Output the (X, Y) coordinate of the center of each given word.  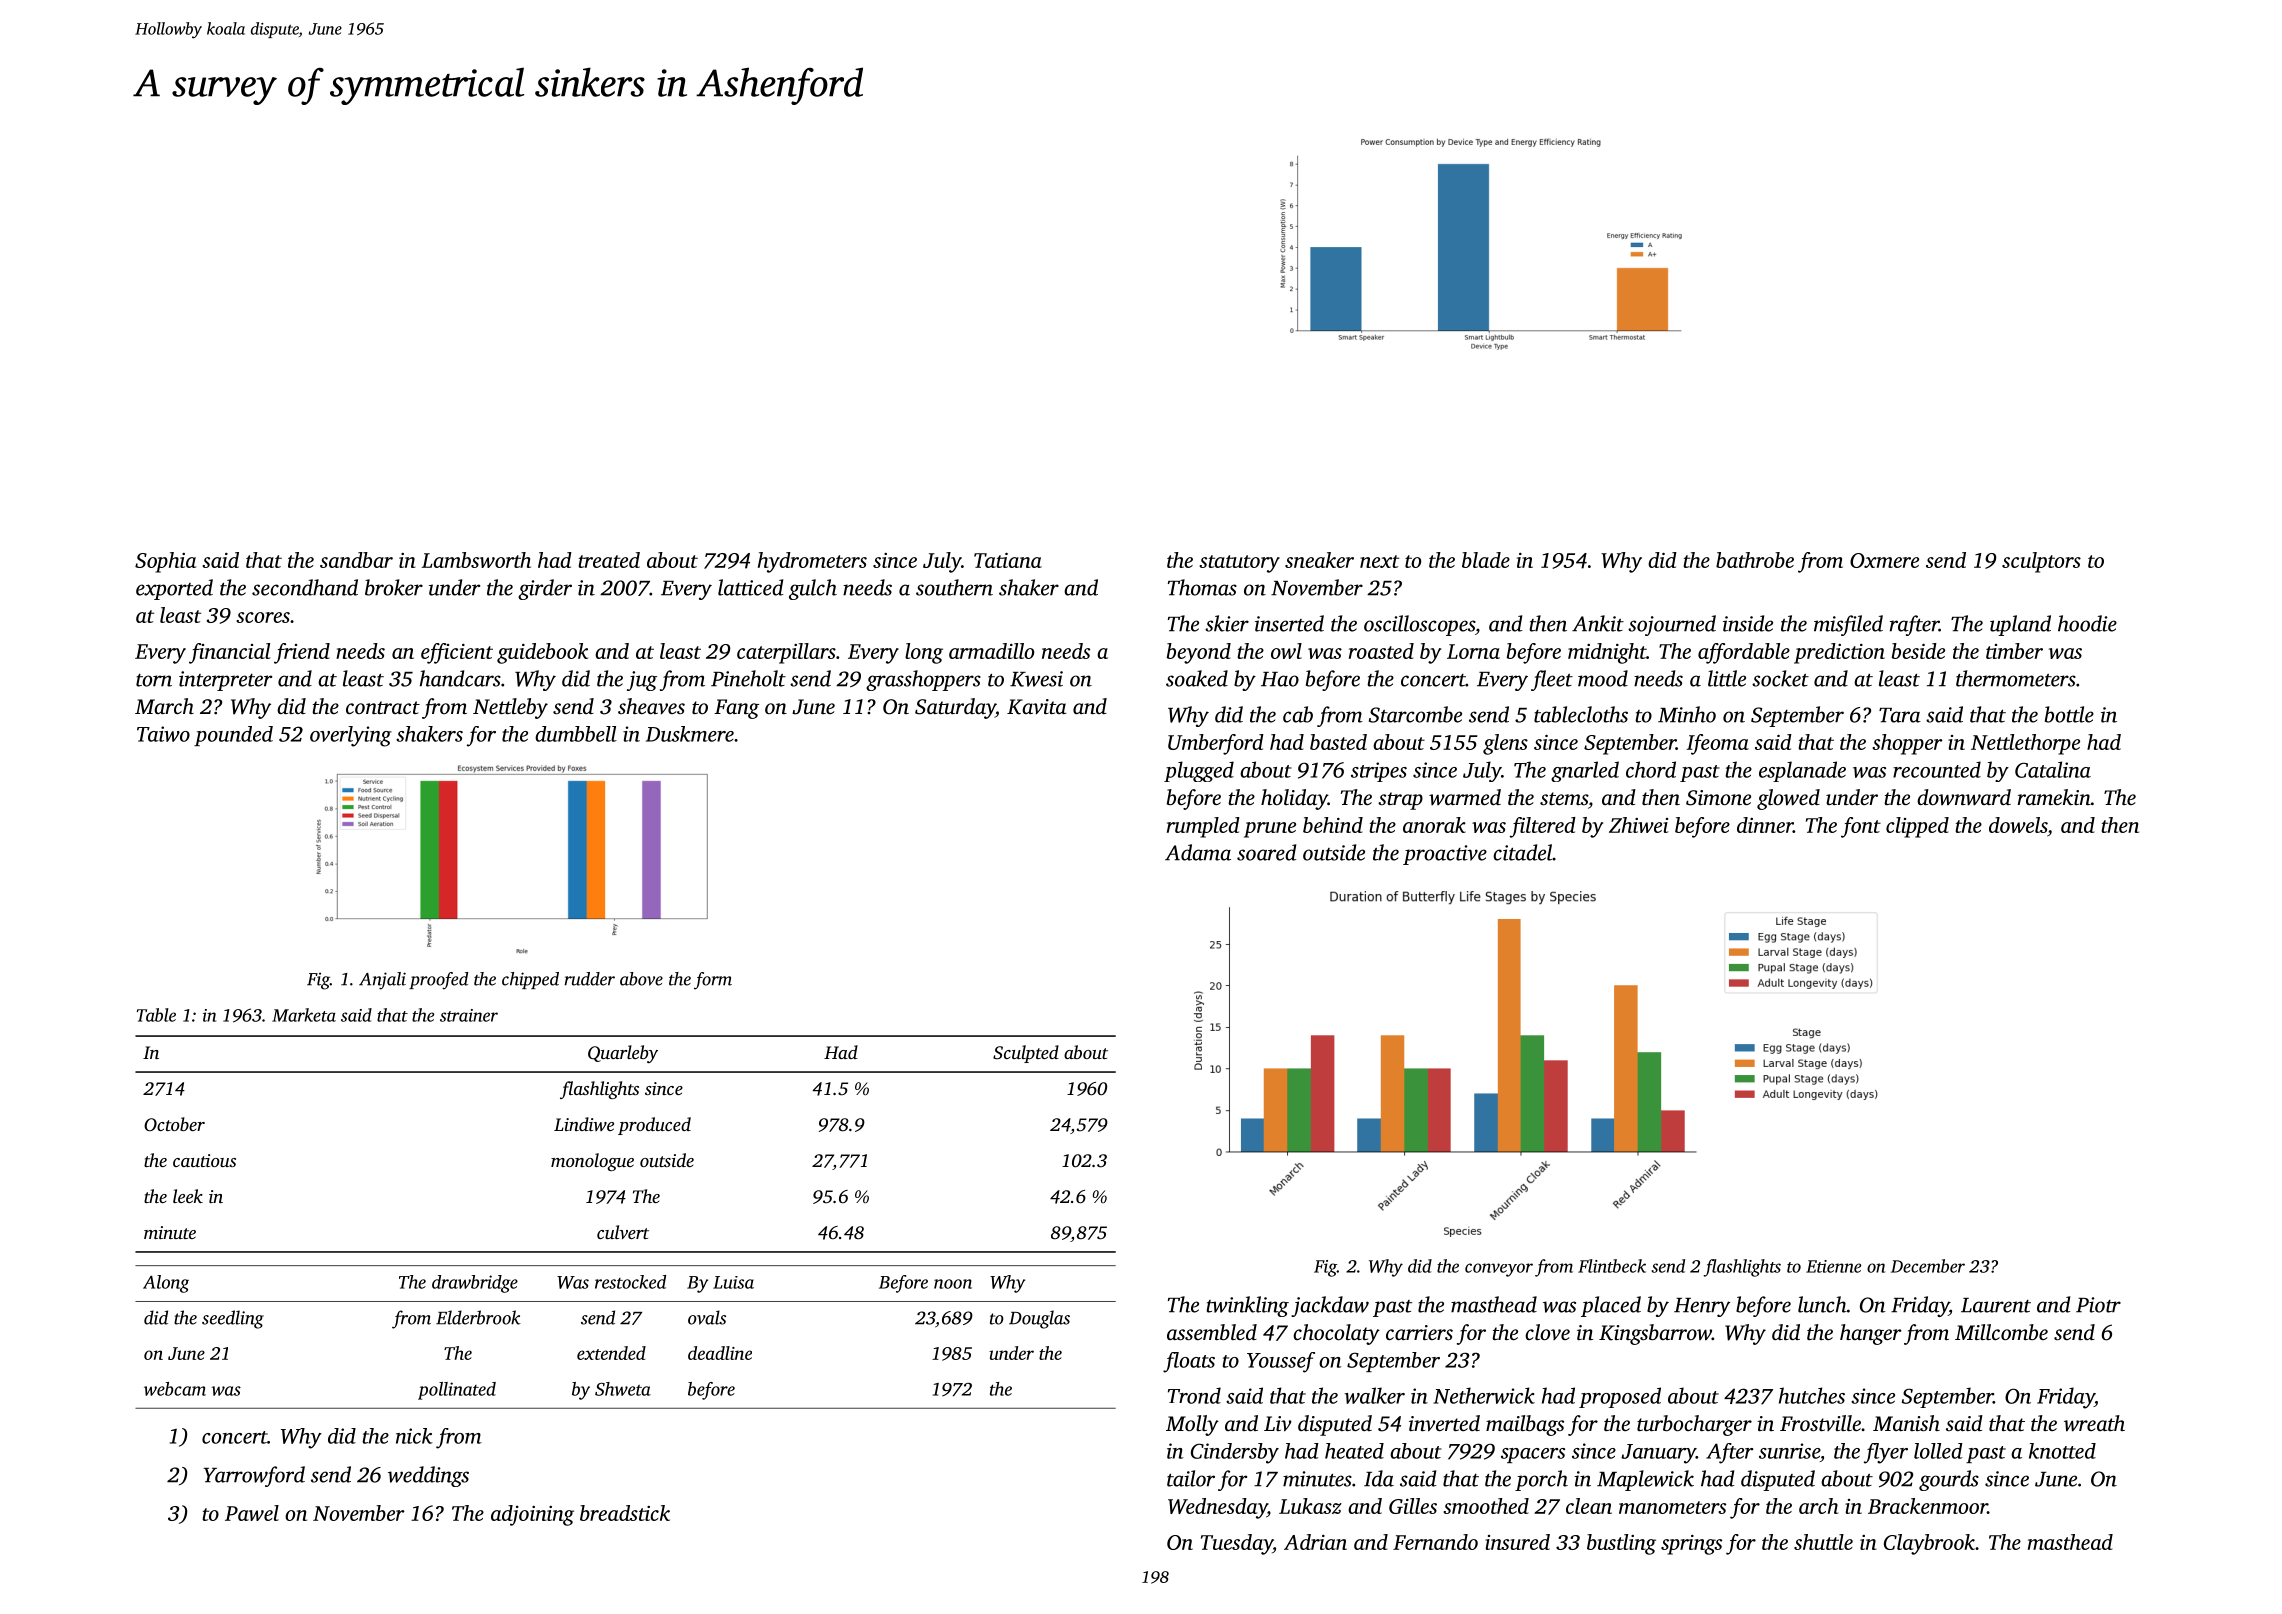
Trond (1194, 1395)
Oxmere (1884, 560)
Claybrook (1929, 1544)
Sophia (165, 562)
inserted (1289, 623)
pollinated (457, 1391)
